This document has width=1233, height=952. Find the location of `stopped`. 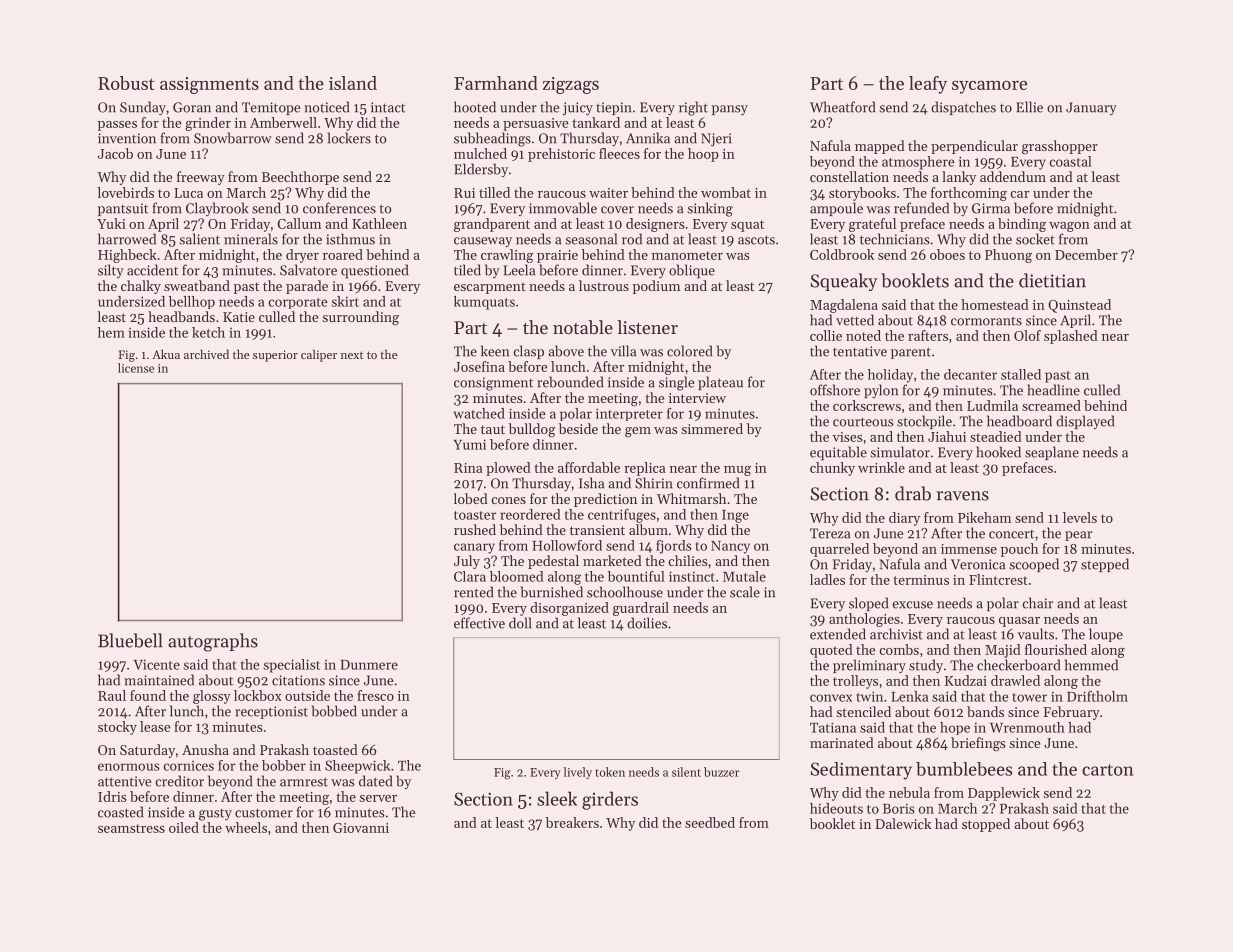

stopped is located at coordinates (986, 825).
